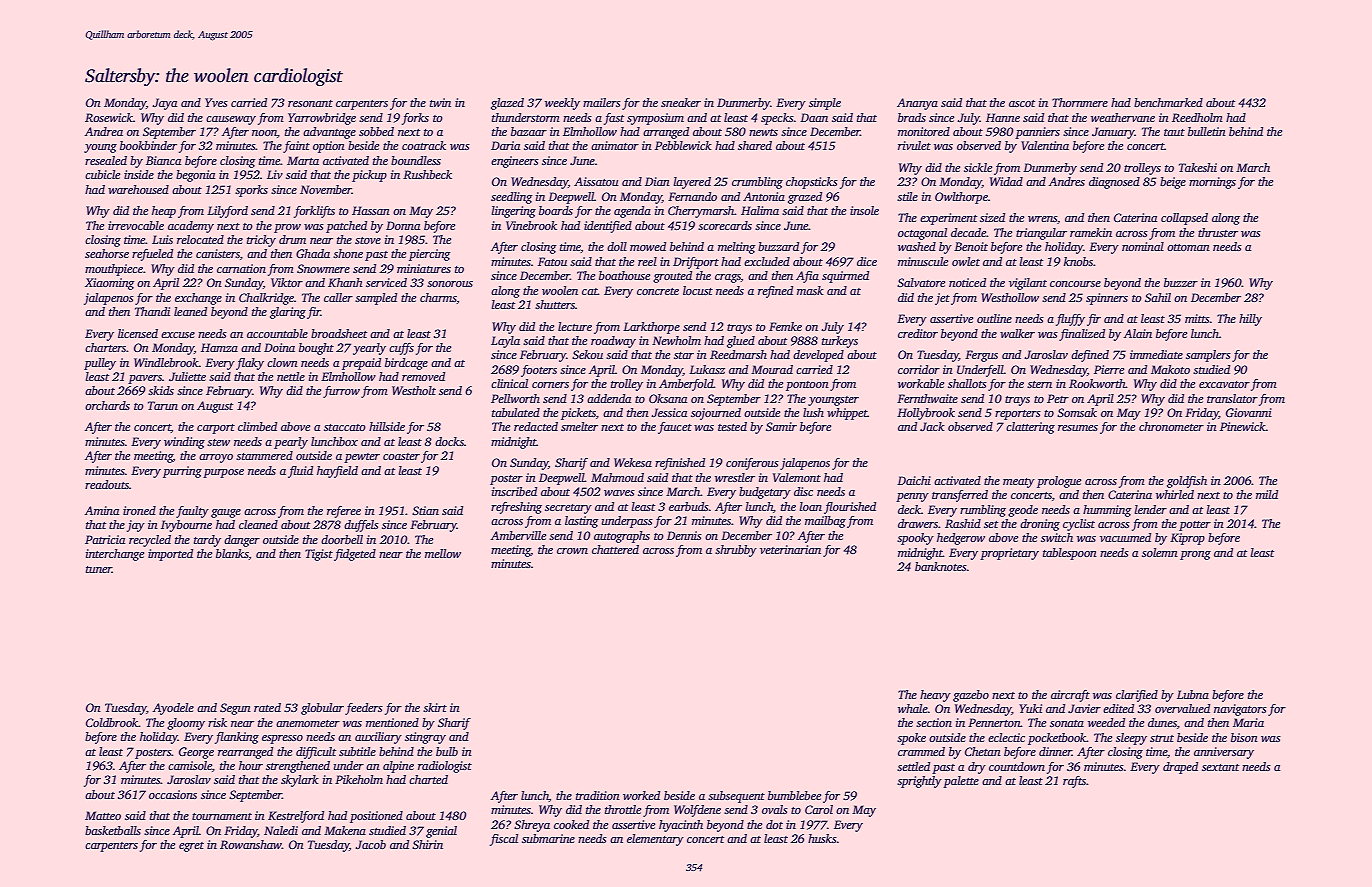  I want to click on simple, so click(825, 104).
